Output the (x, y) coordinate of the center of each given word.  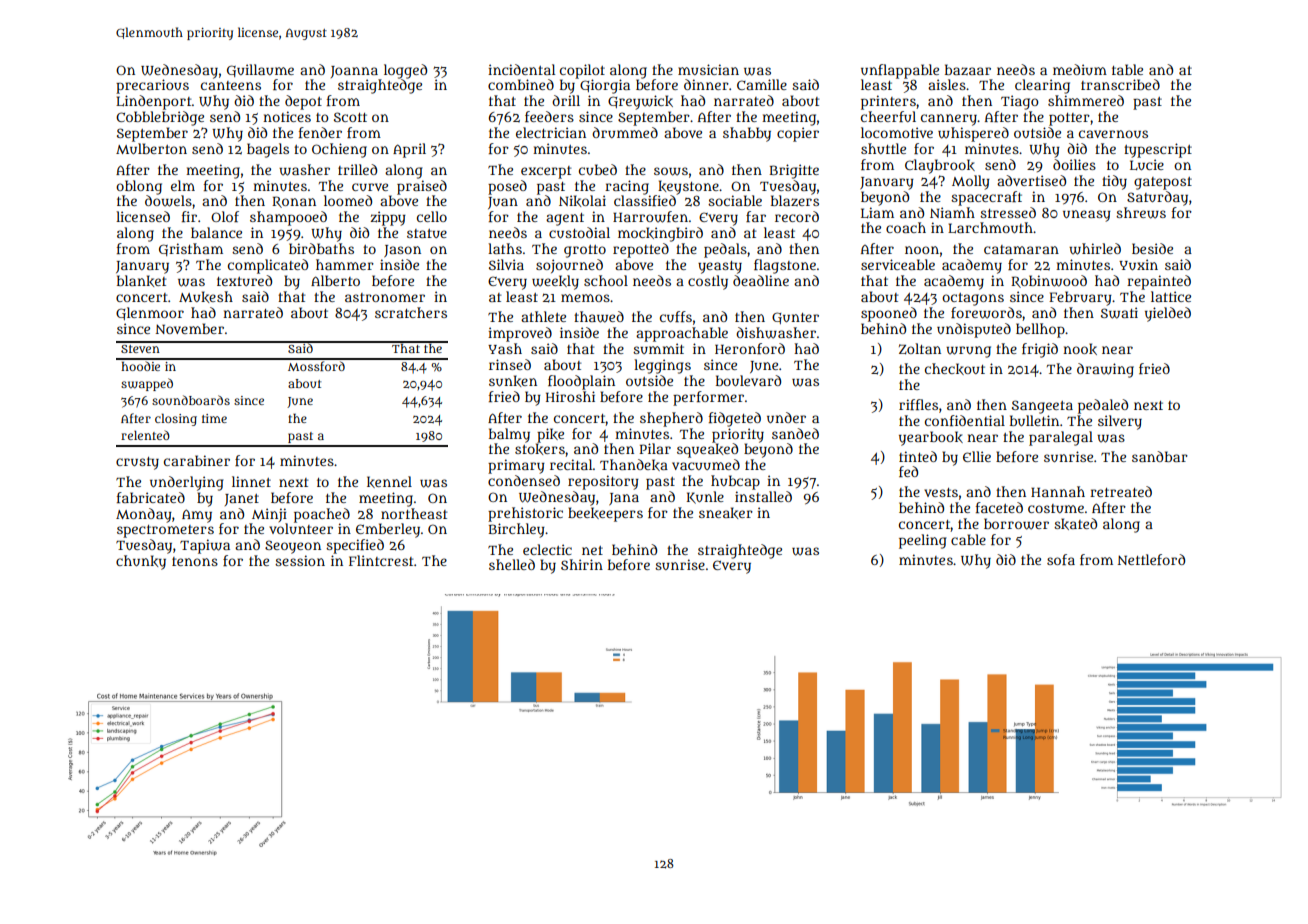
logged (405, 71)
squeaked (707, 450)
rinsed (510, 364)
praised (422, 187)
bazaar (968, 69)
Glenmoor (150, 313)
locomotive (897, 132)
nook (1080, 349)
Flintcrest (381, 560)
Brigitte (794, 171)
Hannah (1058, 491)
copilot (582, 71)
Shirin (582, 564)
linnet (251, 481)
